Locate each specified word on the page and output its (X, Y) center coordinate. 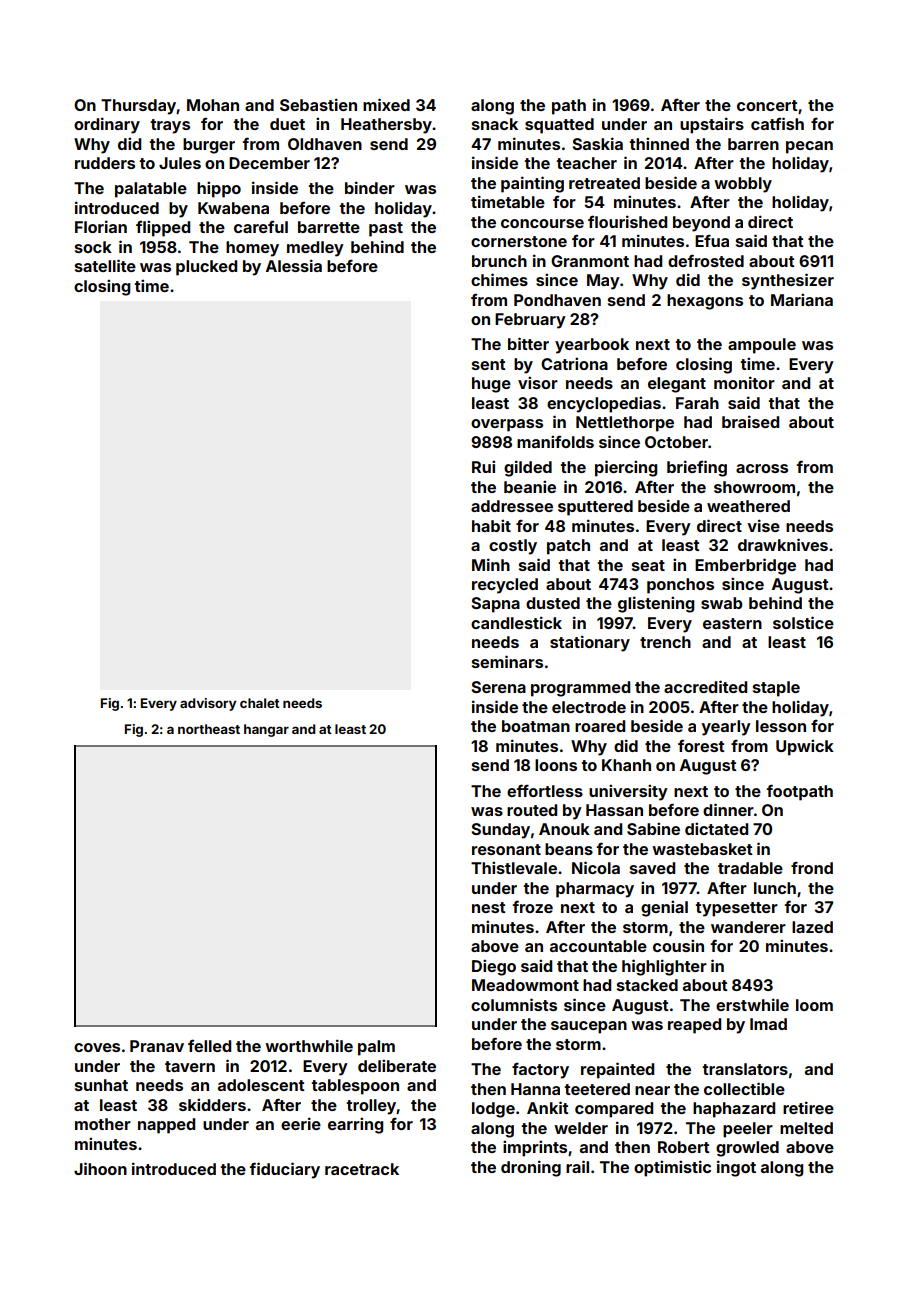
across (762, 468)
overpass (507, 425)
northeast (209, 729)
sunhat (101, 1085)
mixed (386, 104)
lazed (812, 927)
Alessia (294, 265)
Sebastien (318, 104)
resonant (506, 849)
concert (767, 105)
